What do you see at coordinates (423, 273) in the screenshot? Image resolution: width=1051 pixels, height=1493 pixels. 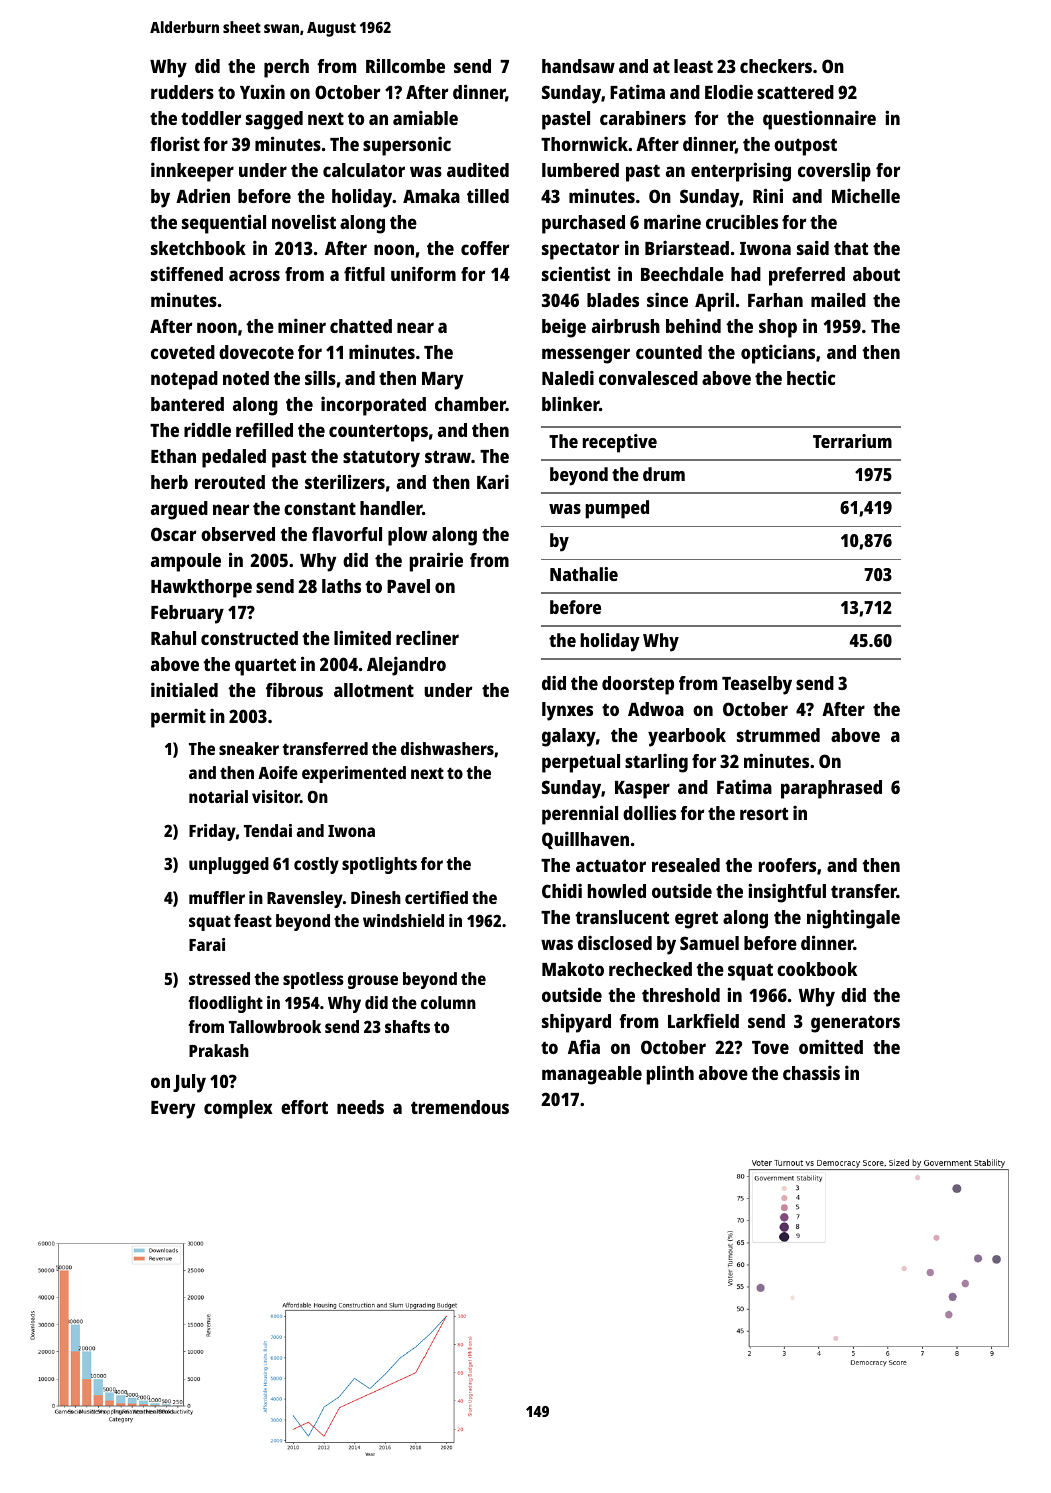 I see `uniform` at bounding box center [423, 273].
